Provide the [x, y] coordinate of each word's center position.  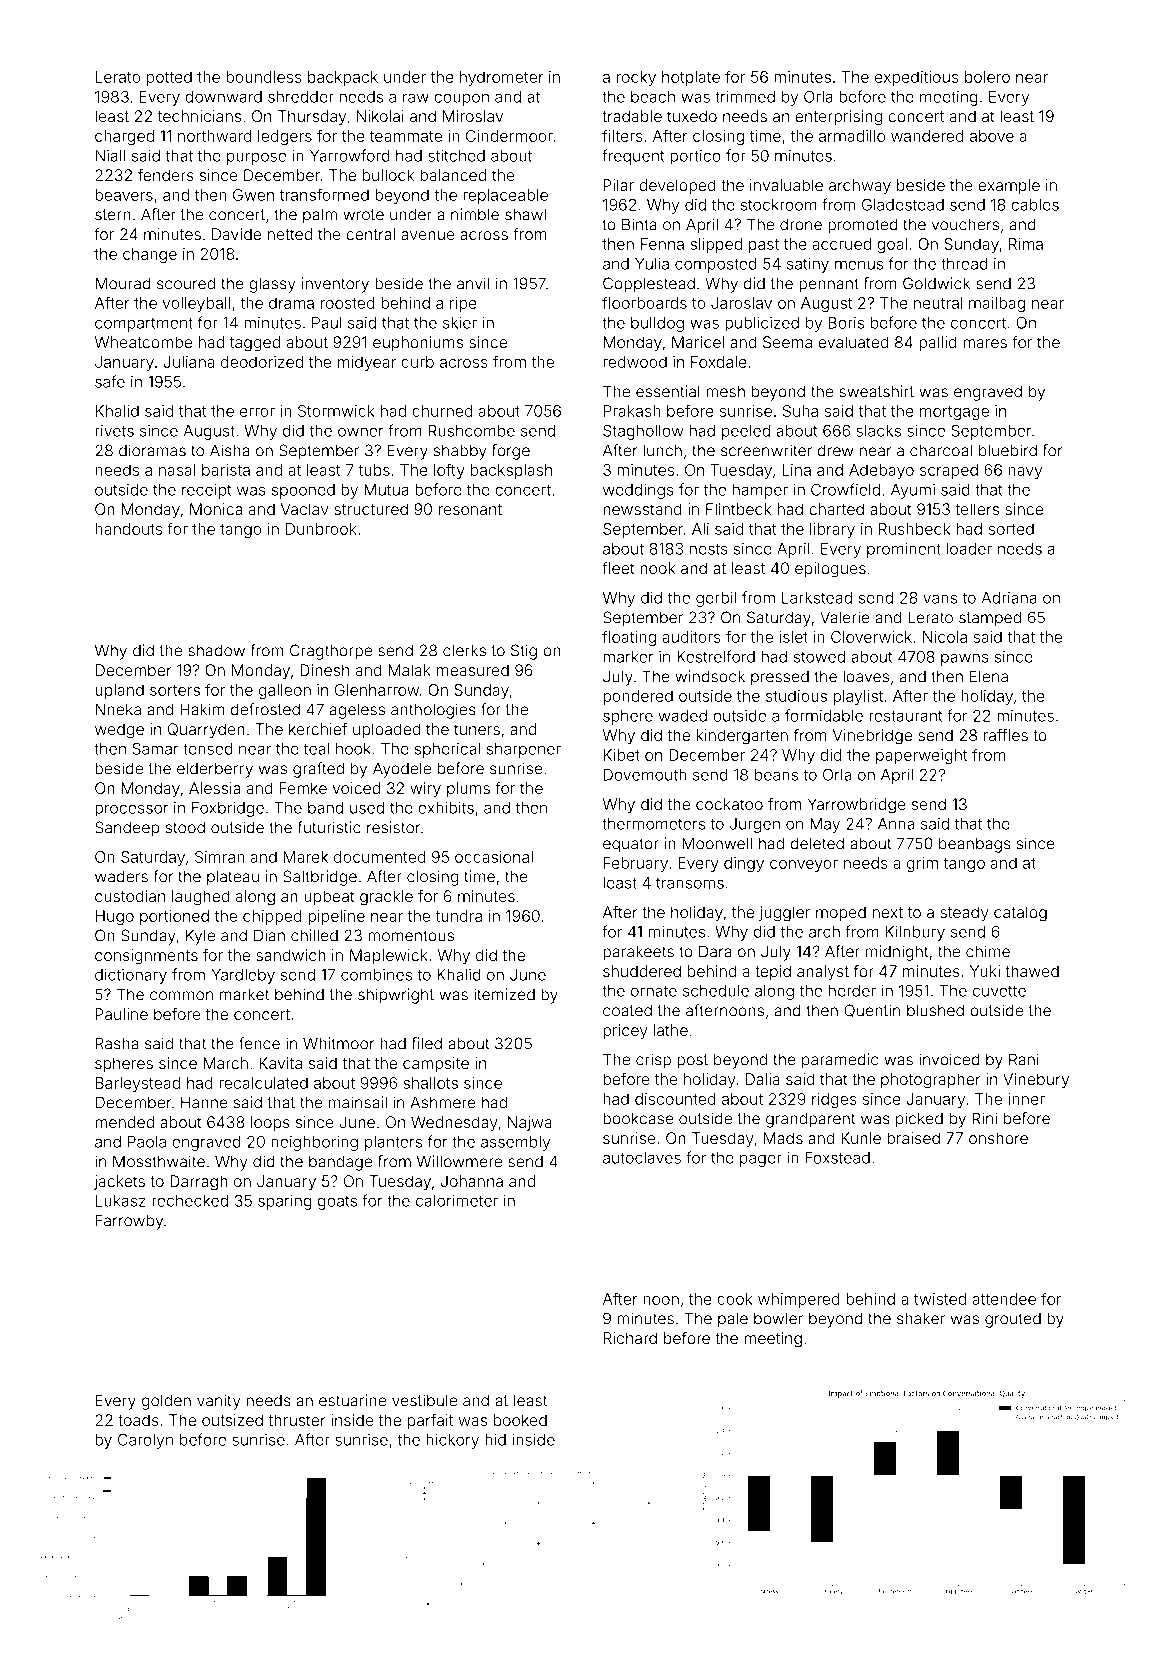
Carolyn [145, 1441]
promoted [863, 226]
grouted [1013, 1320]
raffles [1006, 735]
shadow [216, 650]
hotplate [691, 78]
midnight [897, 953]
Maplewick [389, 956]
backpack [343, 78]
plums [468, 789]
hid [495, 1439]
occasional [494, 857]
